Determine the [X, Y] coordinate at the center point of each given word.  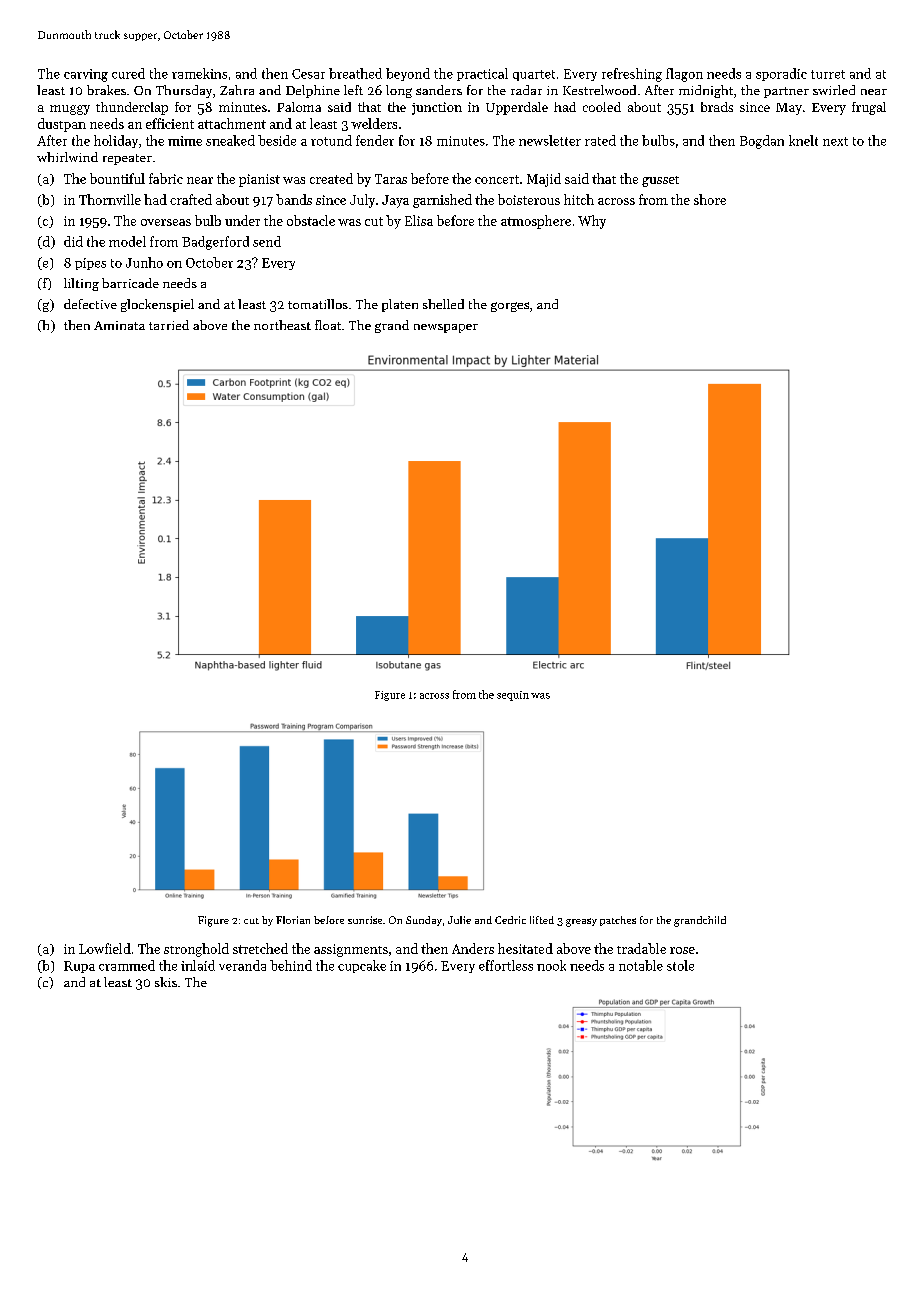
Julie [459, 920]
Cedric [510, 920]
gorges [510, 307]
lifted [542, 920]
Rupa [79, 967]
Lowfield [105, 948]
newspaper [446, 328]
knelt [803, 140]
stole [680, 965]
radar [526, 90]
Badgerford [215, 243]
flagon [684, 75]
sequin [513, 696]
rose [682, 950]
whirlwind [67, 157]
